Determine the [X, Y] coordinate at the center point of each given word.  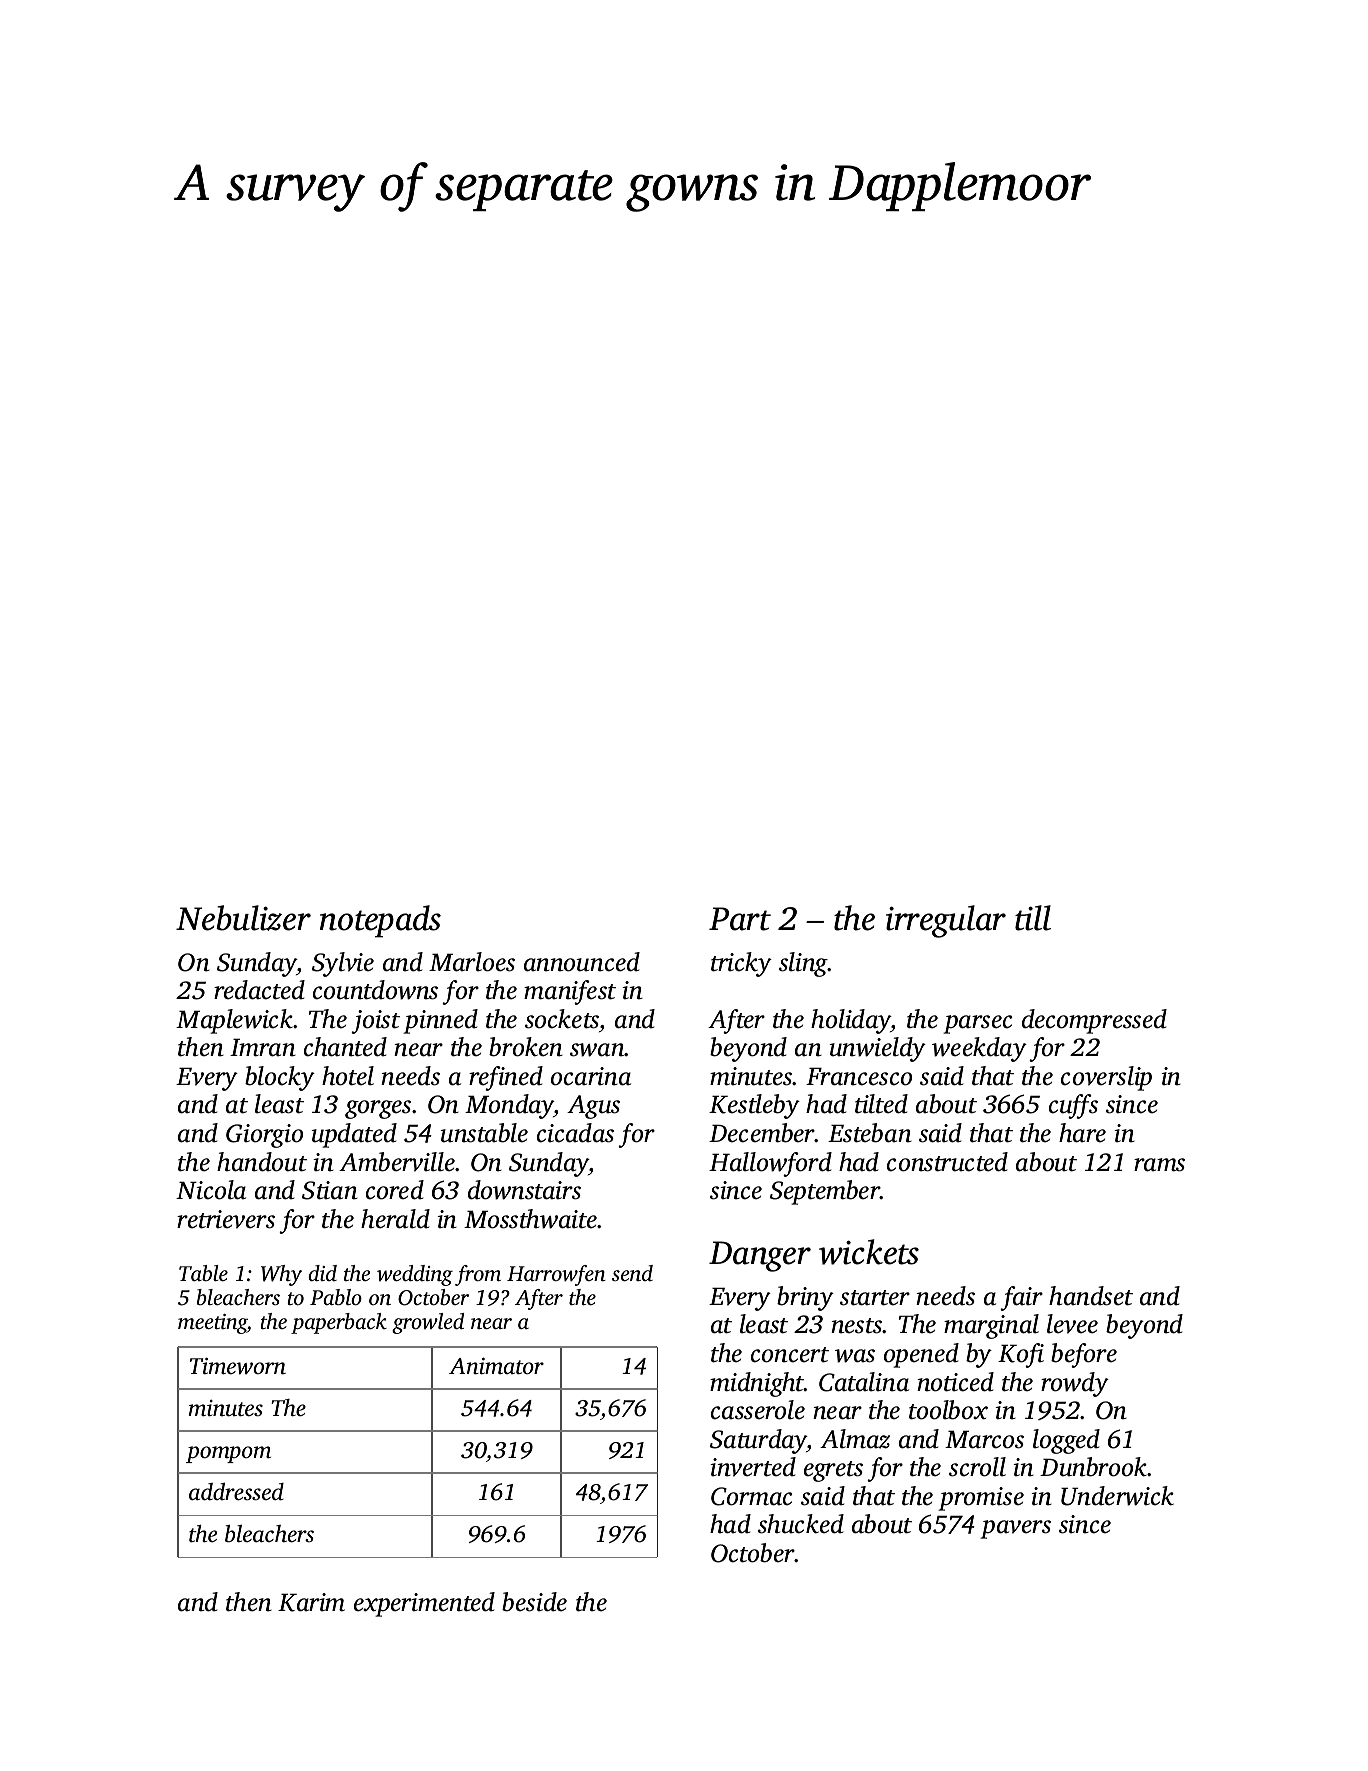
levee [1072, 1324]
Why [281, 1275]
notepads [380, 921]
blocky [280, 1078]
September [825, 1192]
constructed [947, 1162]
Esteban [870, 1133]
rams [1159, 1165]
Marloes [472, 962]
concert [790, 1355]
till [1033, 918]
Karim [311, 1602]
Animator [496, 1366]
